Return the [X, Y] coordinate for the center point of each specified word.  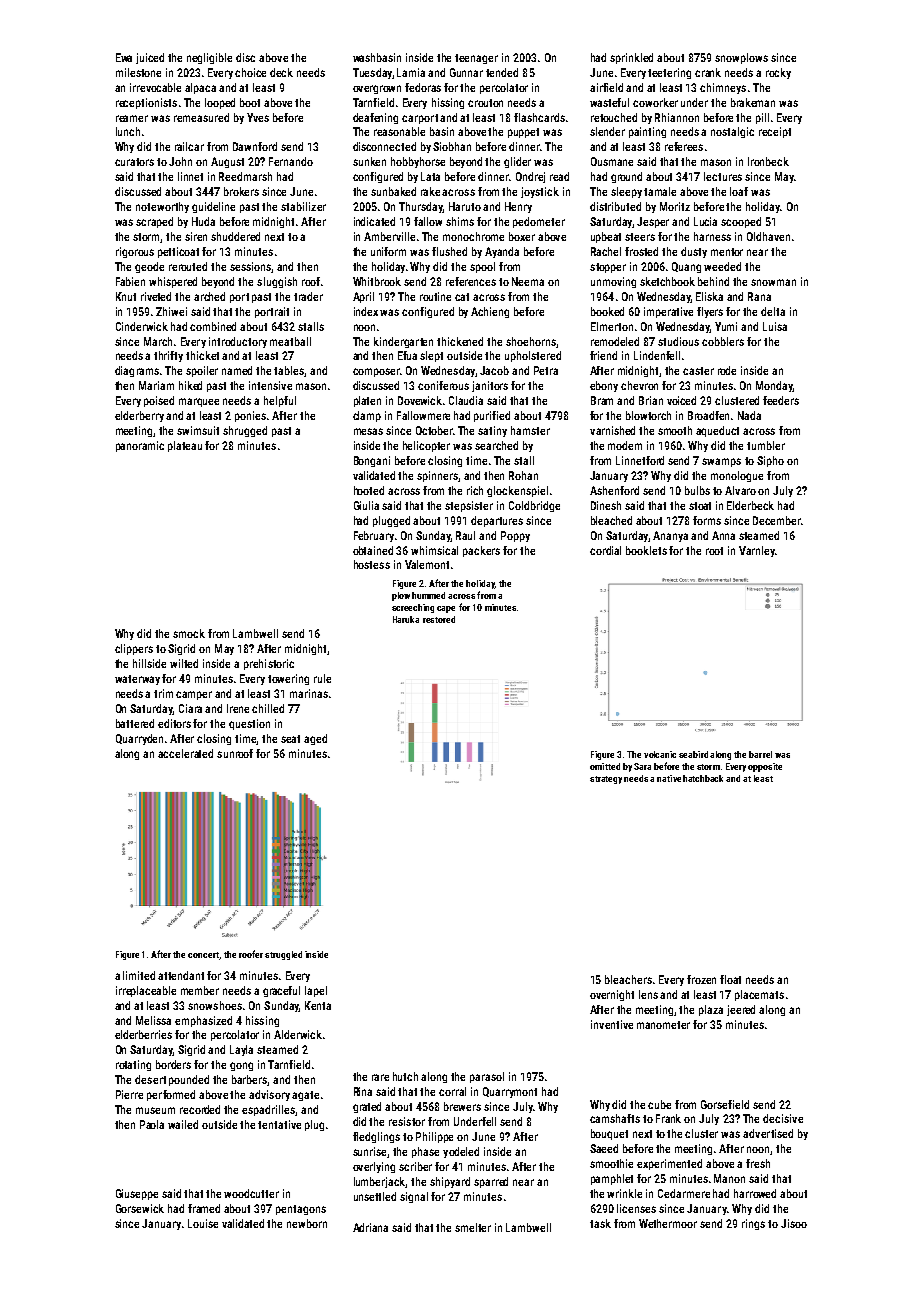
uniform [388, 251]
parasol [487, 1077]
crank [708, 72]
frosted [641, 251]
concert [203, 955]
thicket [202, 355]
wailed [183, 1124]
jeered [741, 1010]
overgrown [377, 89]
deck [281, 72]
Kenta [318, 1005]
